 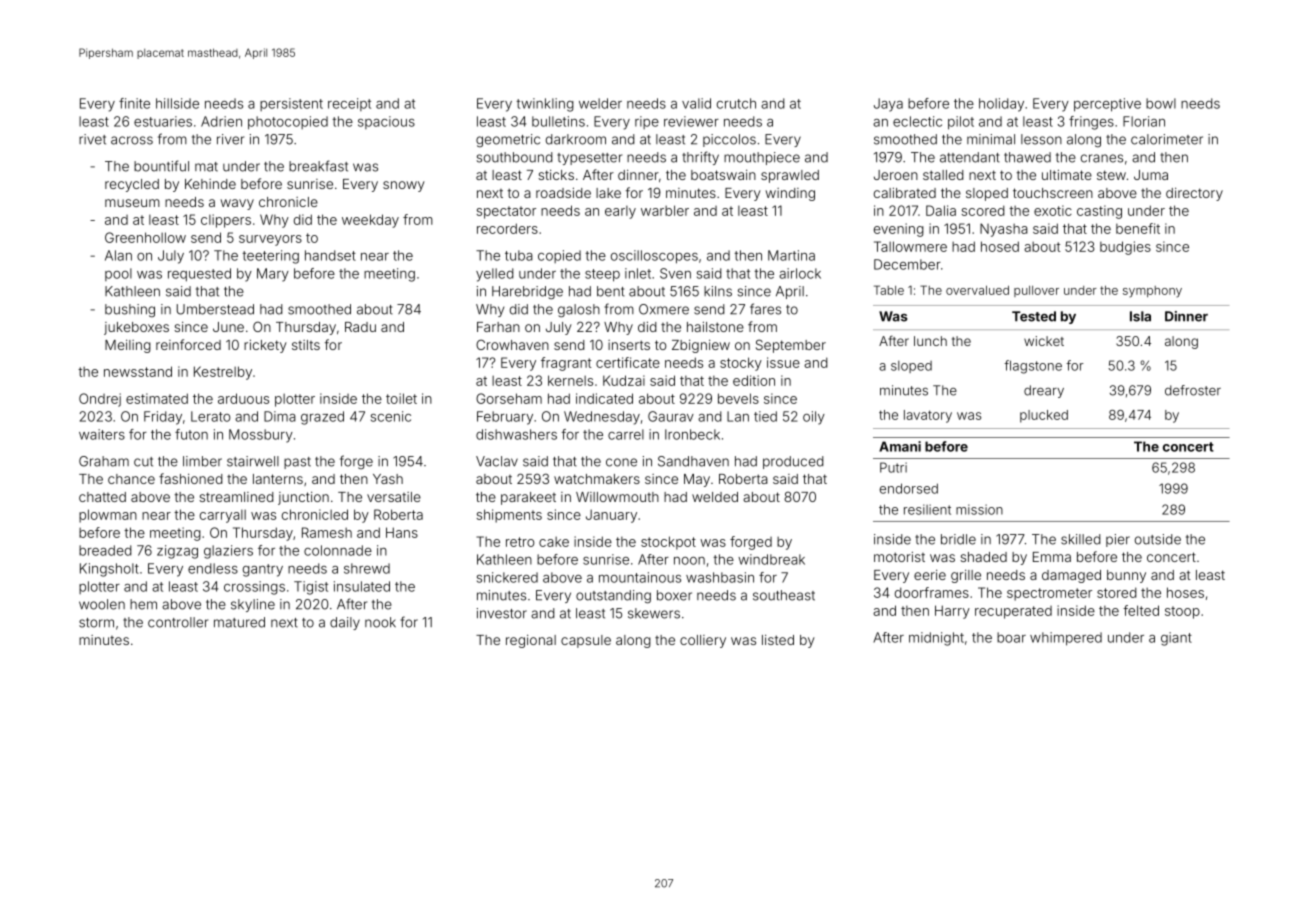 I want to click on persistent, so click(x=291, y=104).
